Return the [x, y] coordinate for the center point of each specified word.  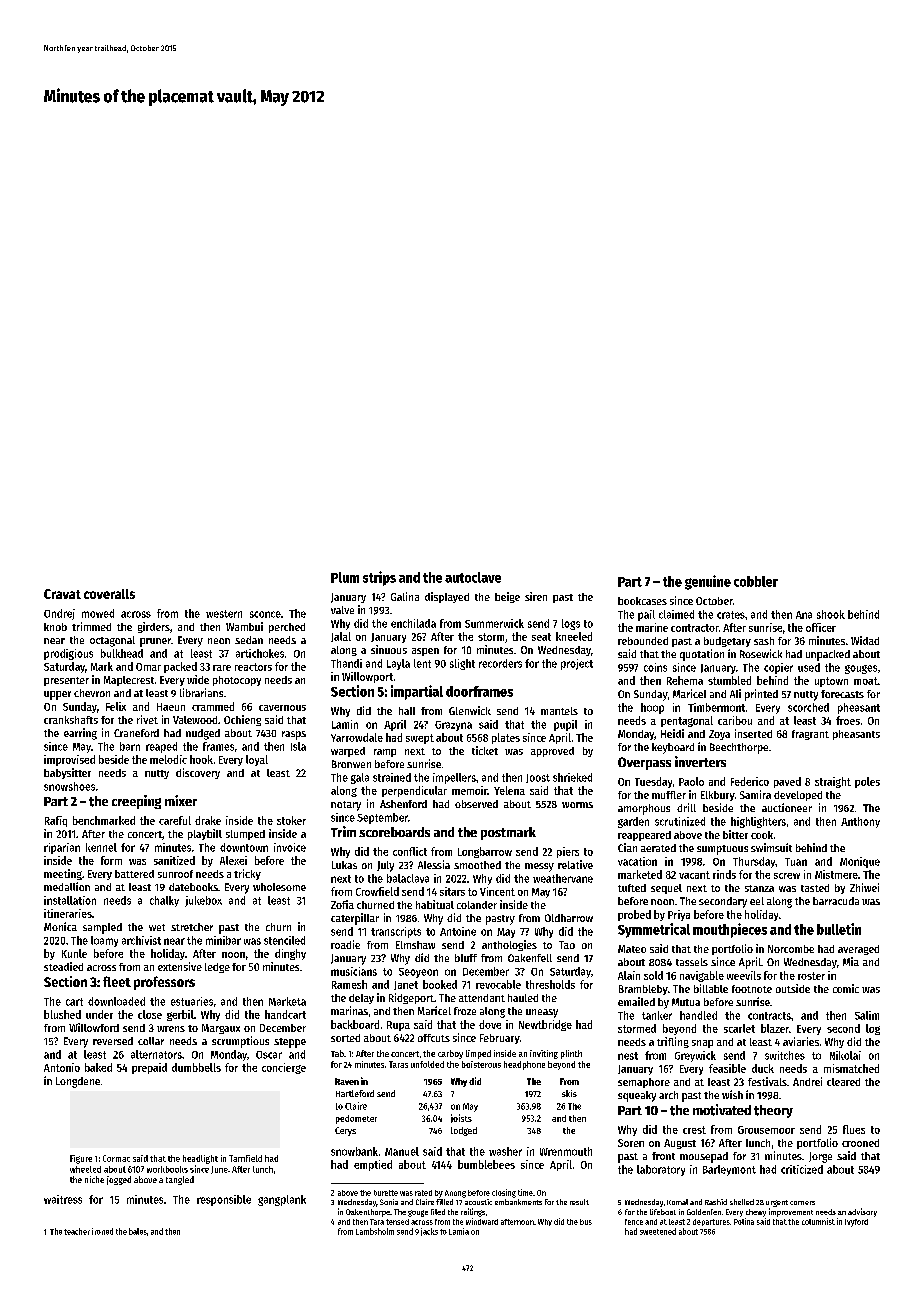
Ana [804, 615]
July [385, 866]
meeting [63, 874]
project [577, 664]
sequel [666, 889]
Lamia [459, 1231]
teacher [77, 1231]
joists [461, 1118]
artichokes [260, 653]
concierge [284, 1068]
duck [763, 1068]
